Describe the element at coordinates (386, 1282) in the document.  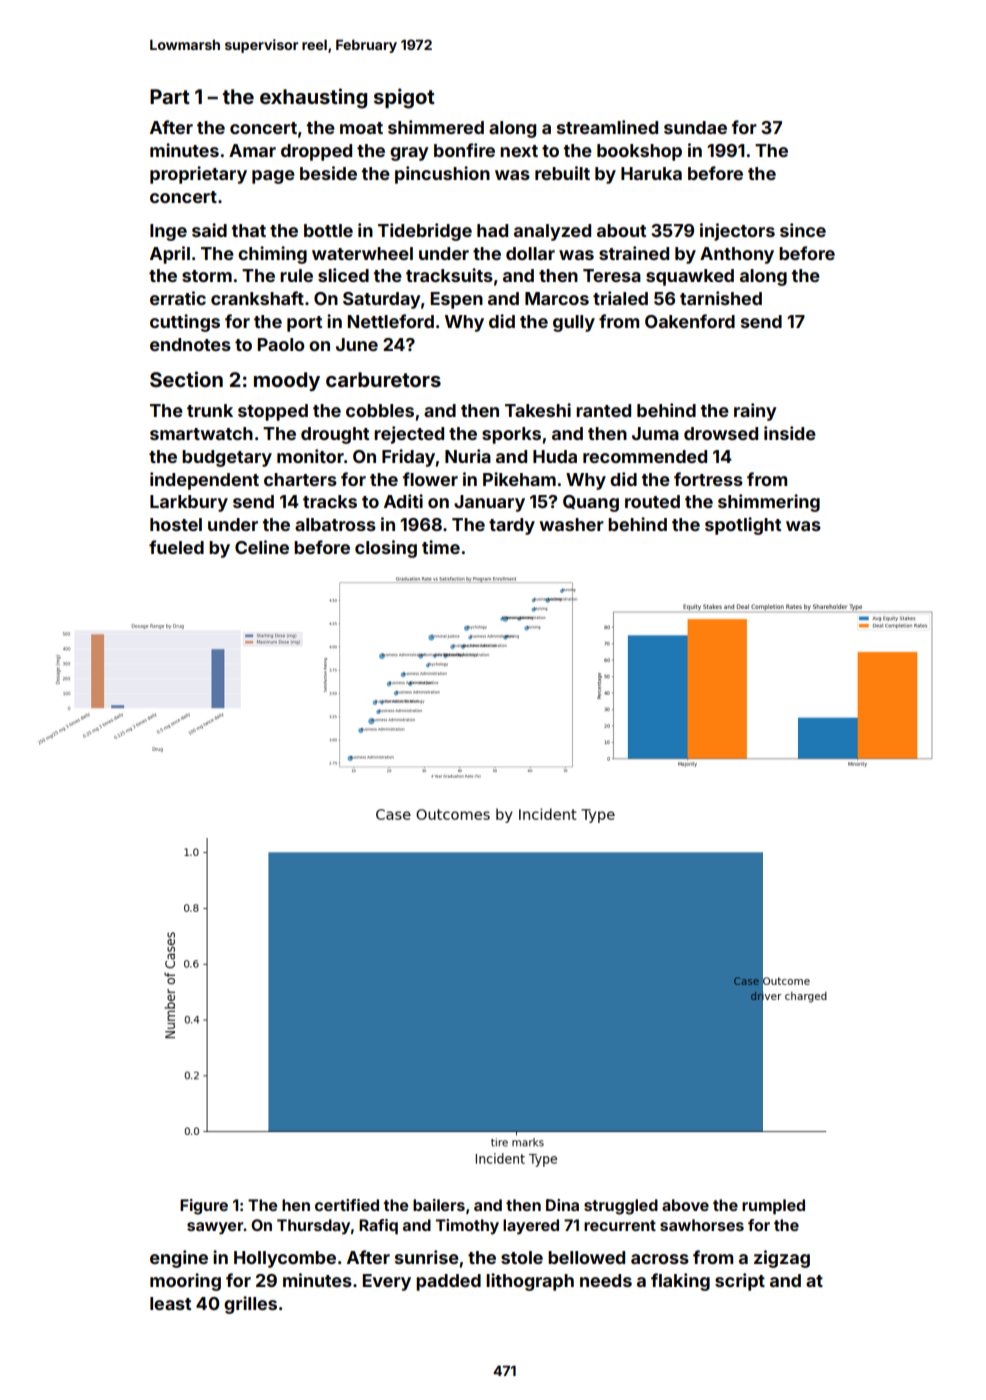
I see `Every` at that location.
